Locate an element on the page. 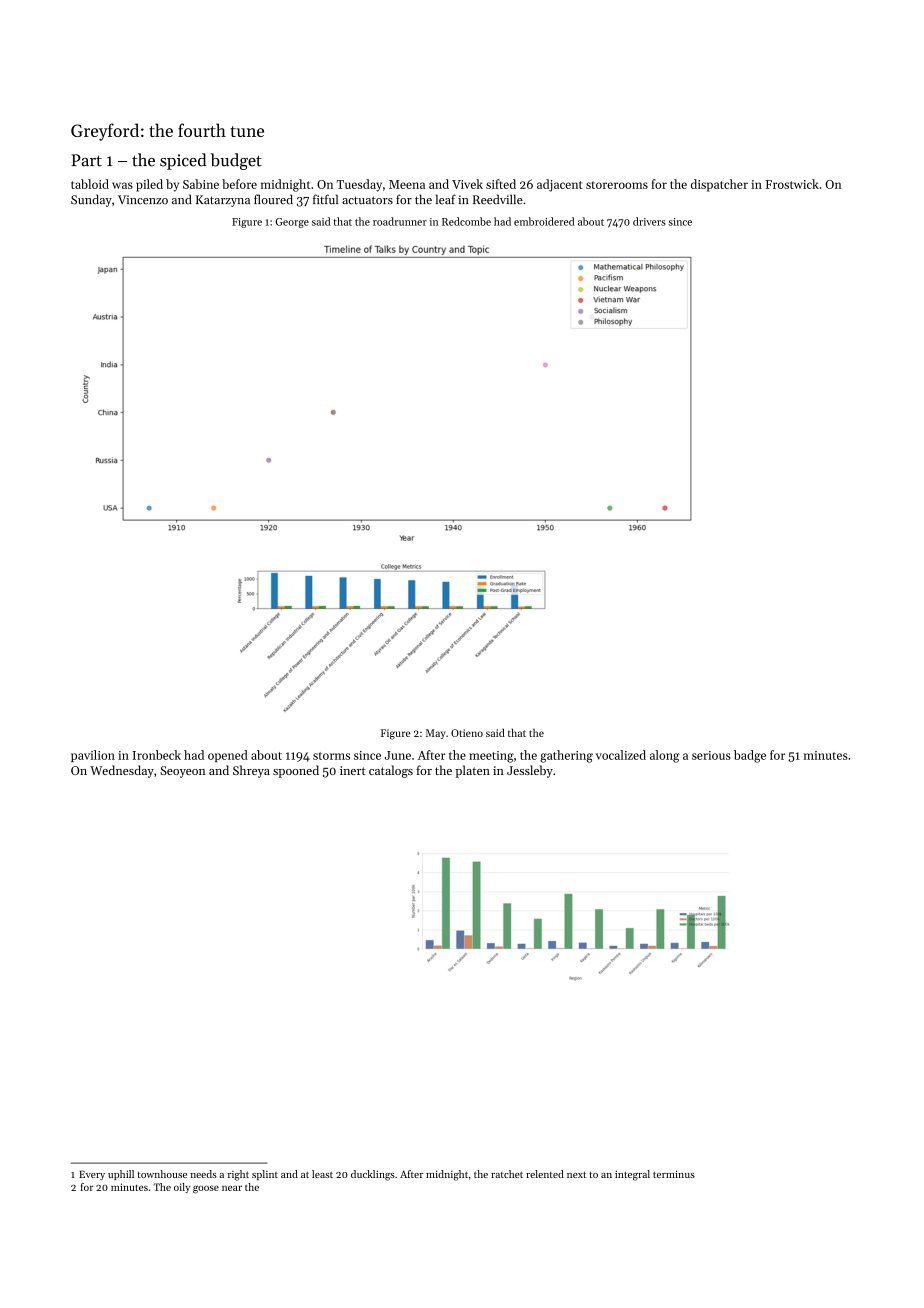  townhouse is located at coordinates (162, 1174).
